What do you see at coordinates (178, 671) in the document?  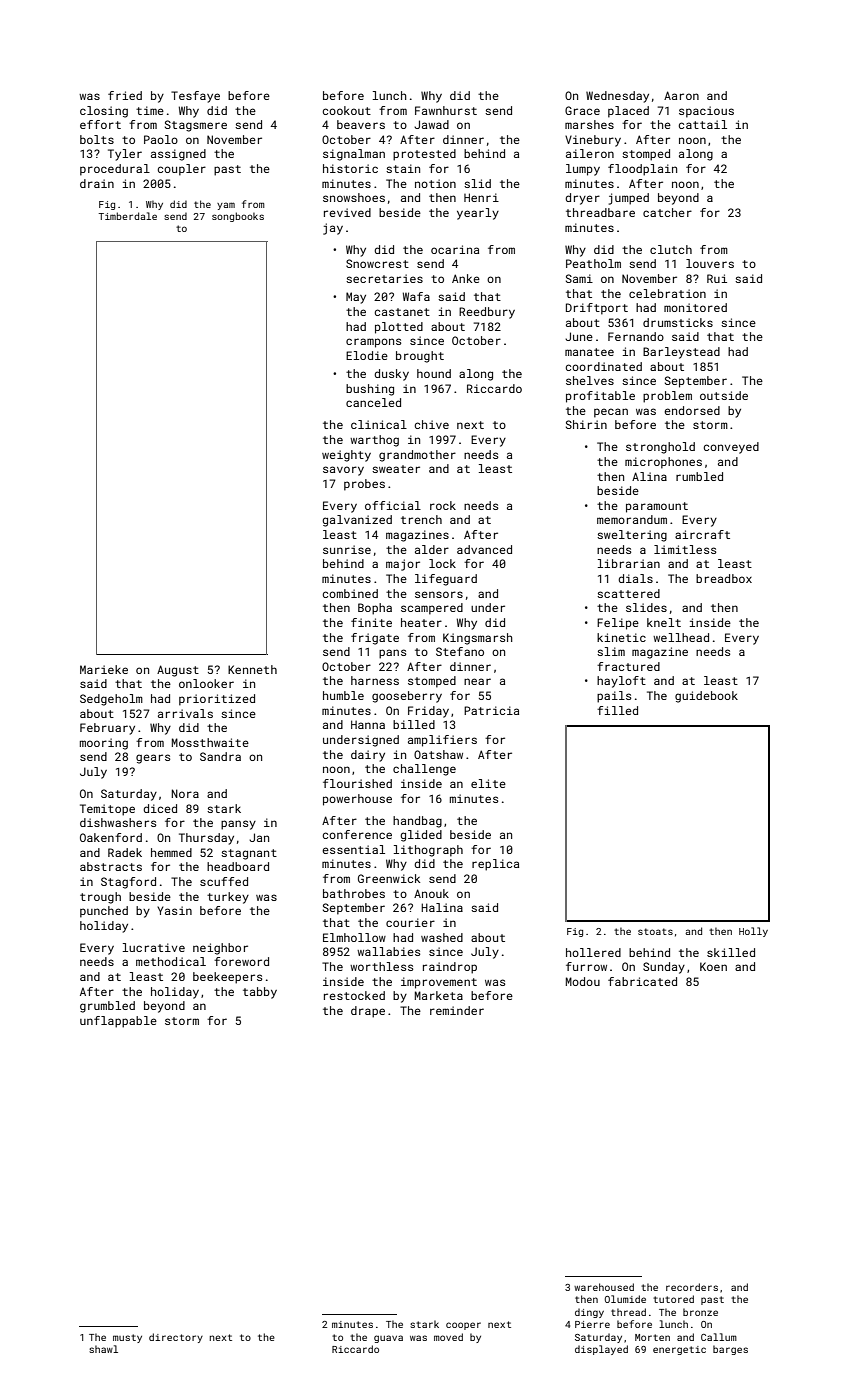 I see `August` at bounding box center [178, 671].
